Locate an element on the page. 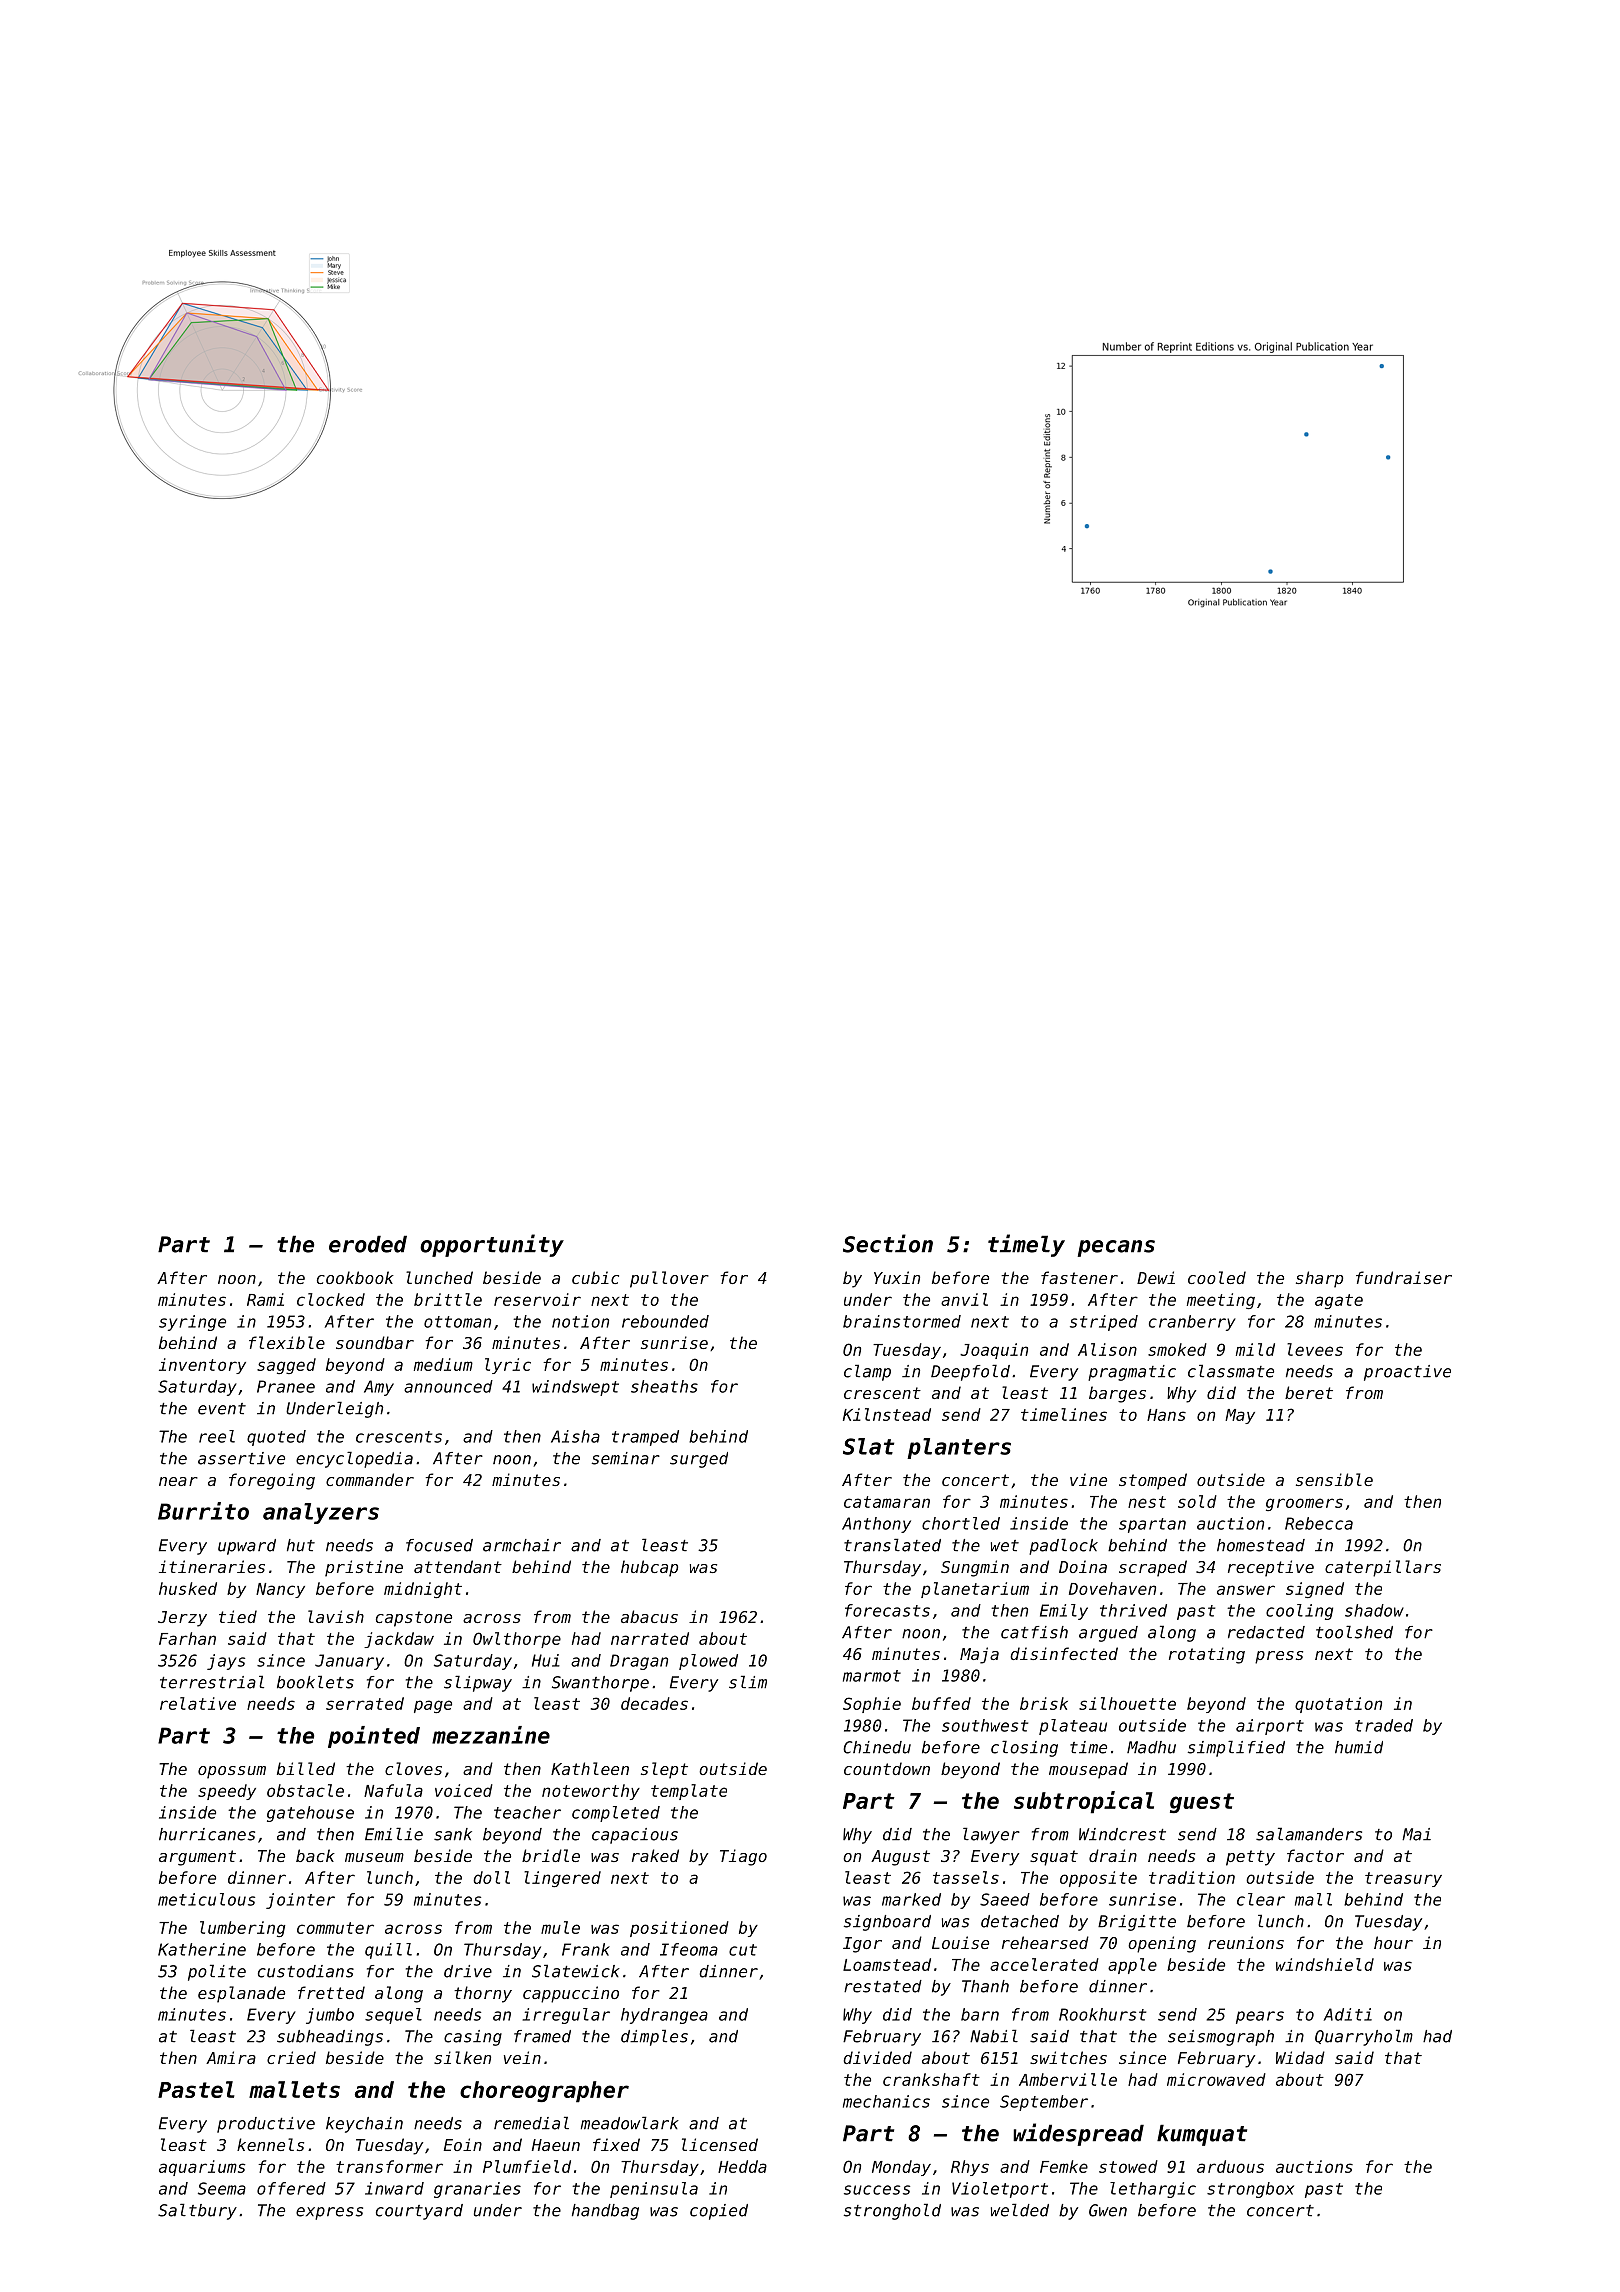 This image has width=1620, height=2292. abacus is located at coordinates (649, 1616).
